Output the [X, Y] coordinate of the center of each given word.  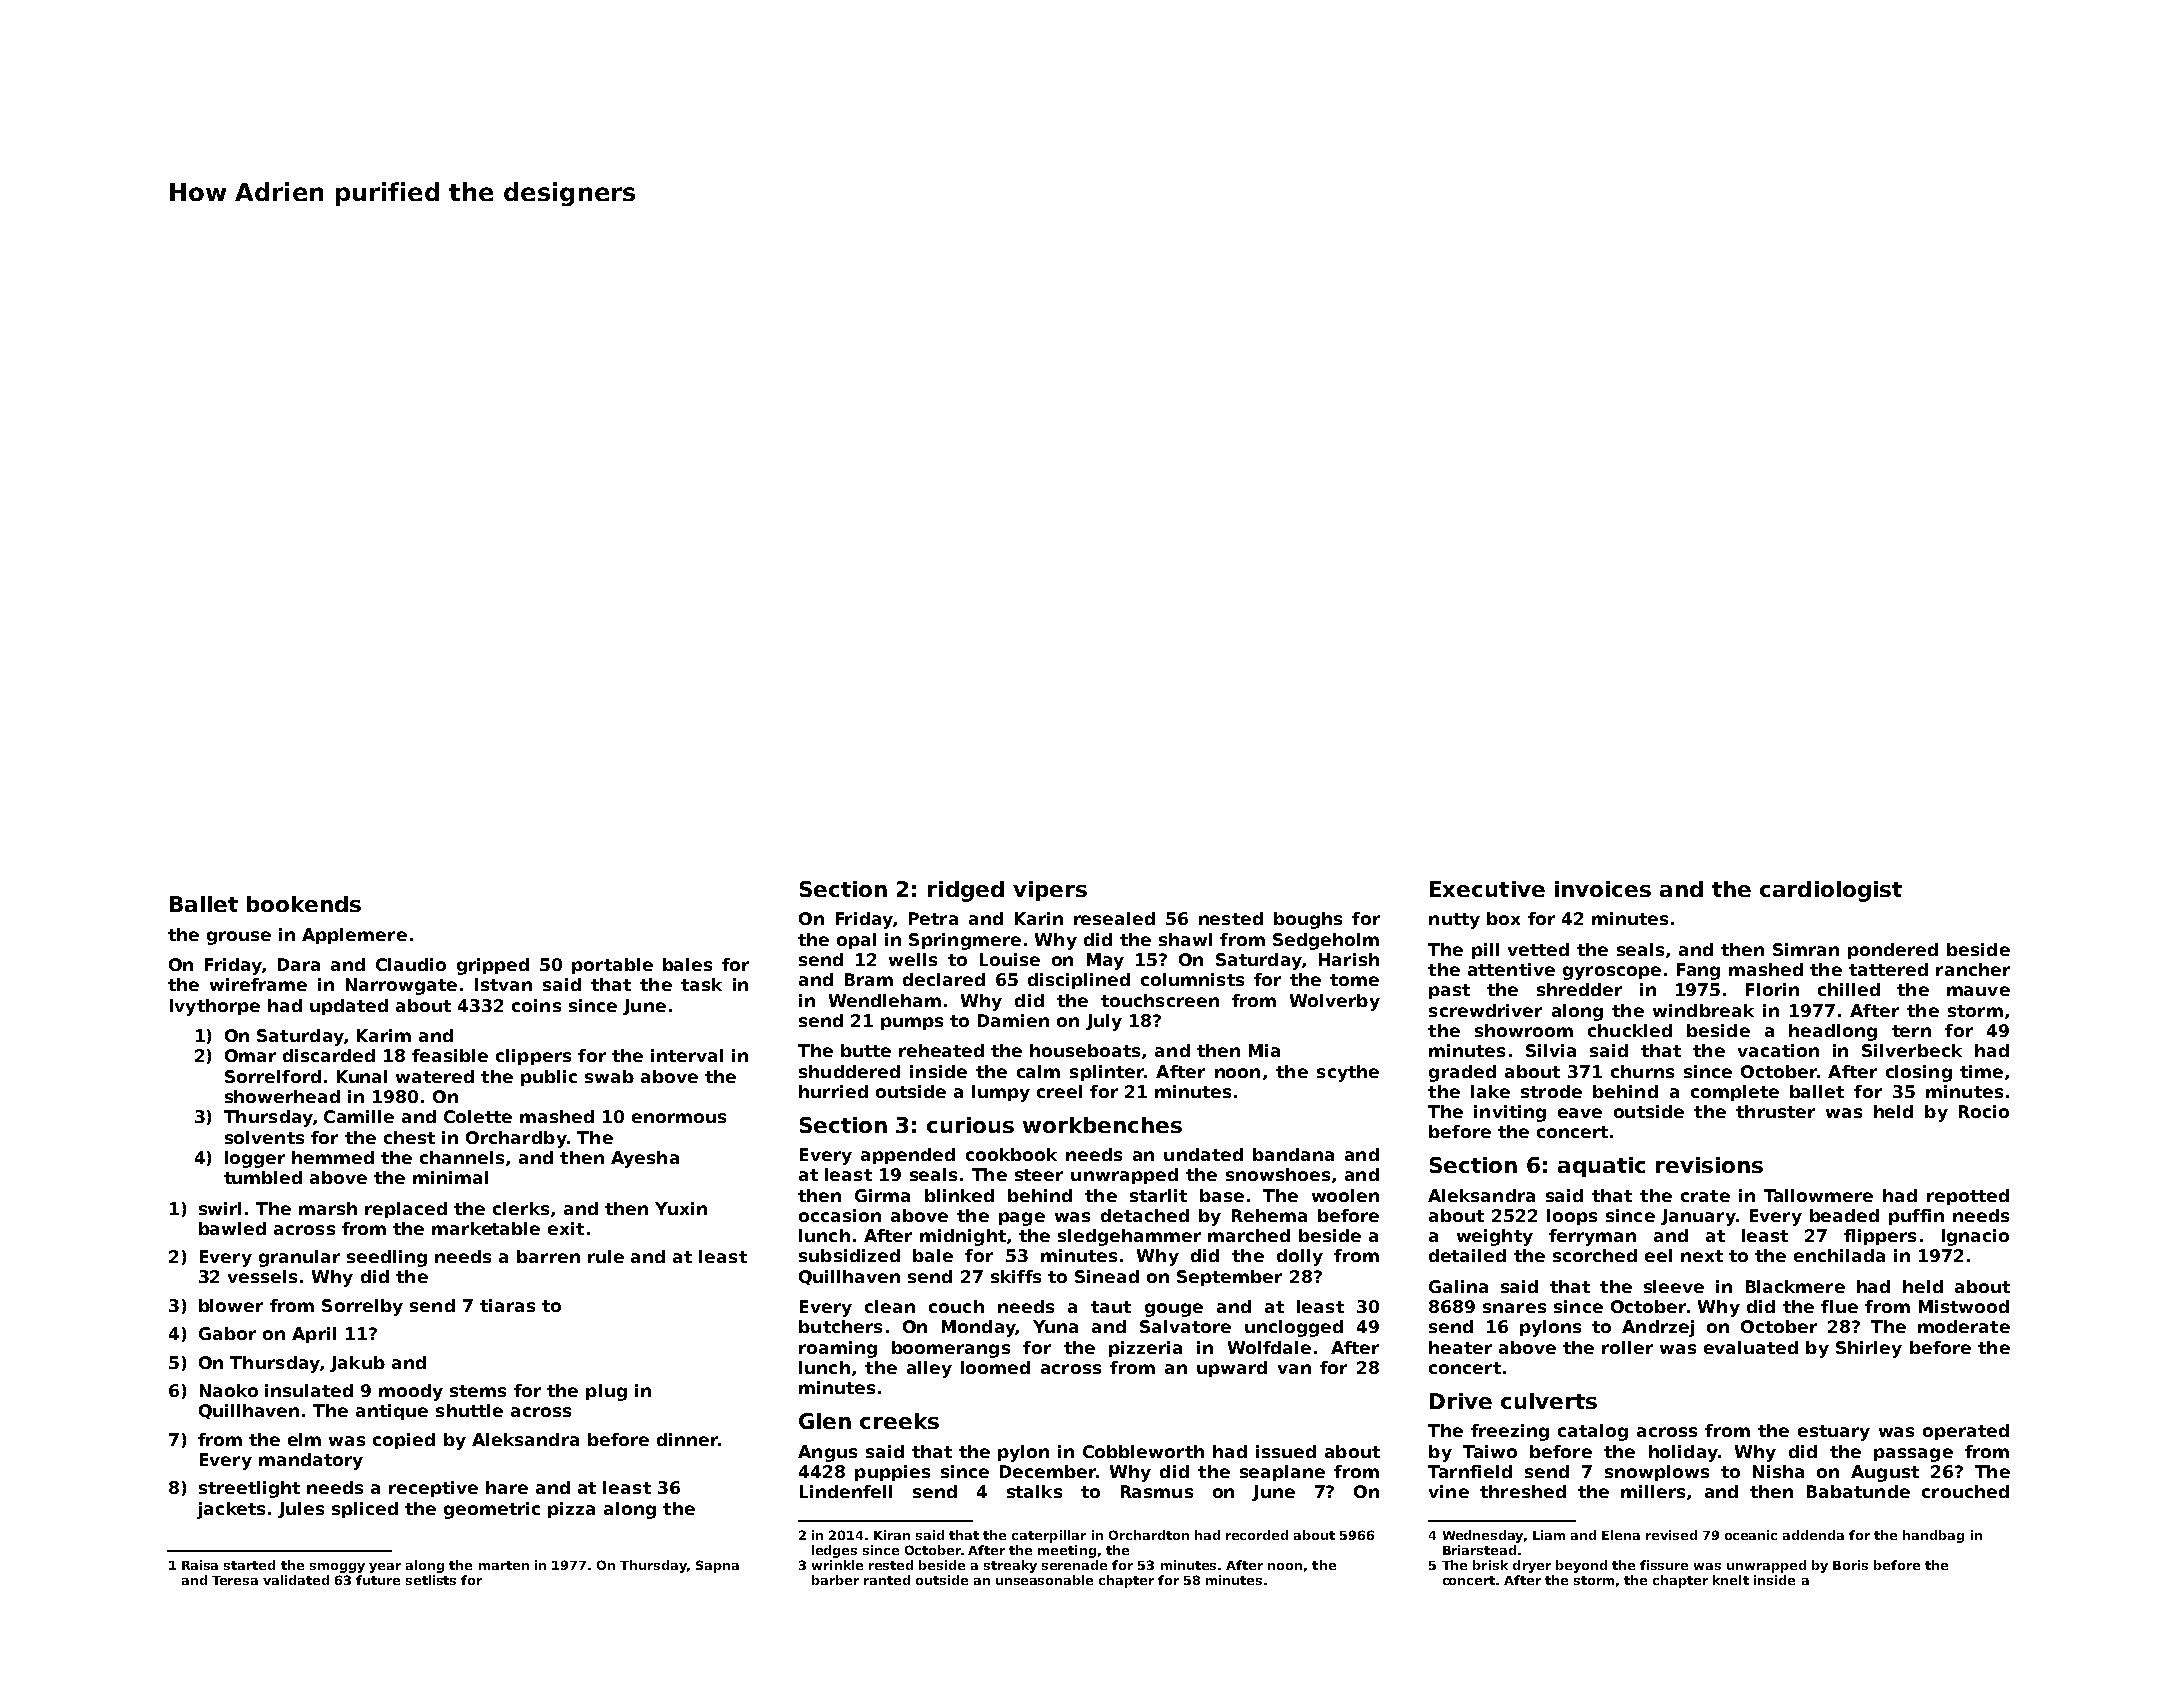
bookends [304, 904]
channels [462, 1157]
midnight [963, 1237]
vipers [1050, 891]
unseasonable [1044, 1580]
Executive [1487, 889]
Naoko [229, 1390]
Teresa [235, 1580]
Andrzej [1658, 1328]
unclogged [1294, 1328]
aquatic [1601, 1167]
